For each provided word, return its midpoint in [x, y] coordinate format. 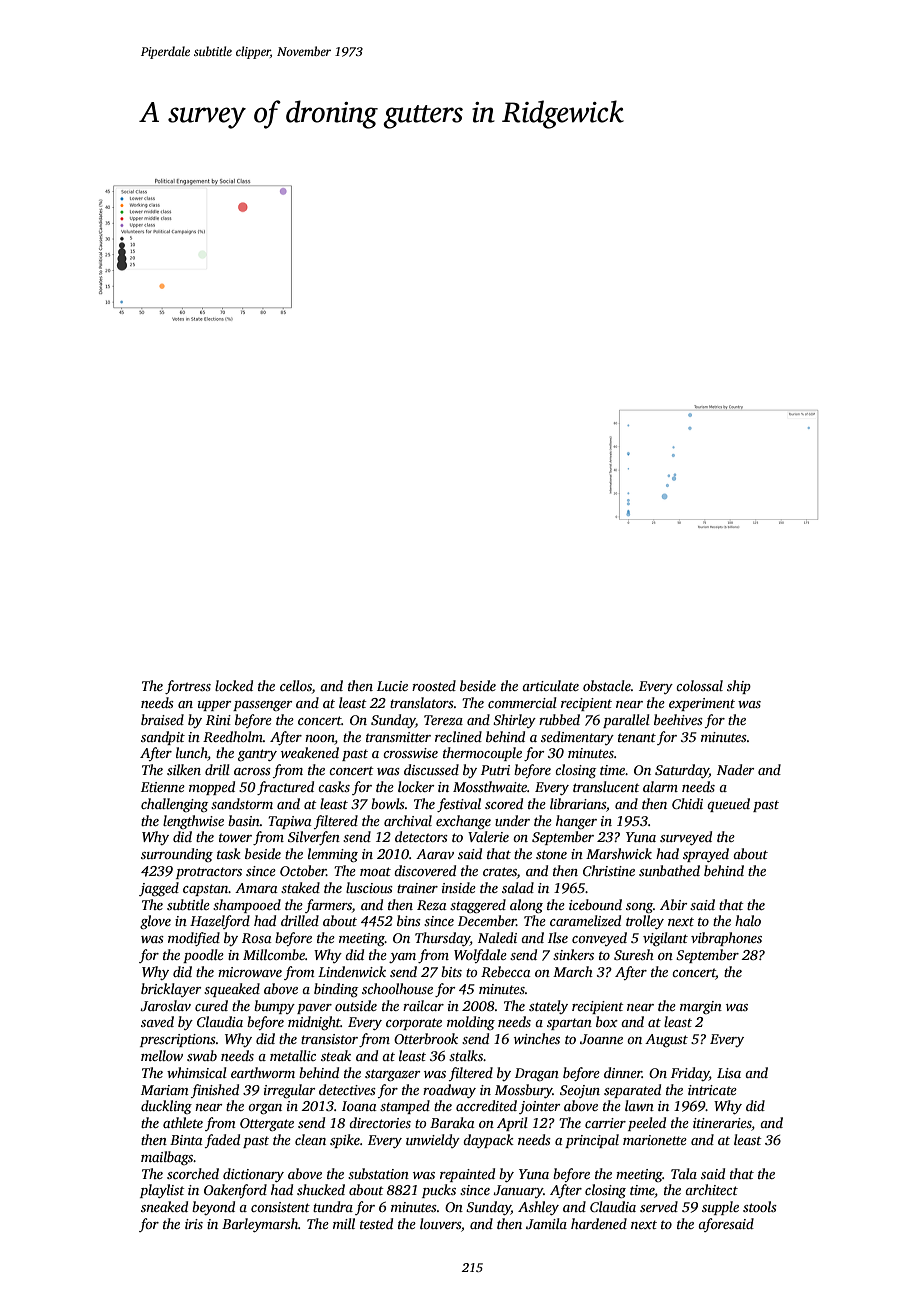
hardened [599, 1223]
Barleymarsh [260, 1225]
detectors [421, 836]
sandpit [163, 738]
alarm [660, 786]
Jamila [546, 1223]
